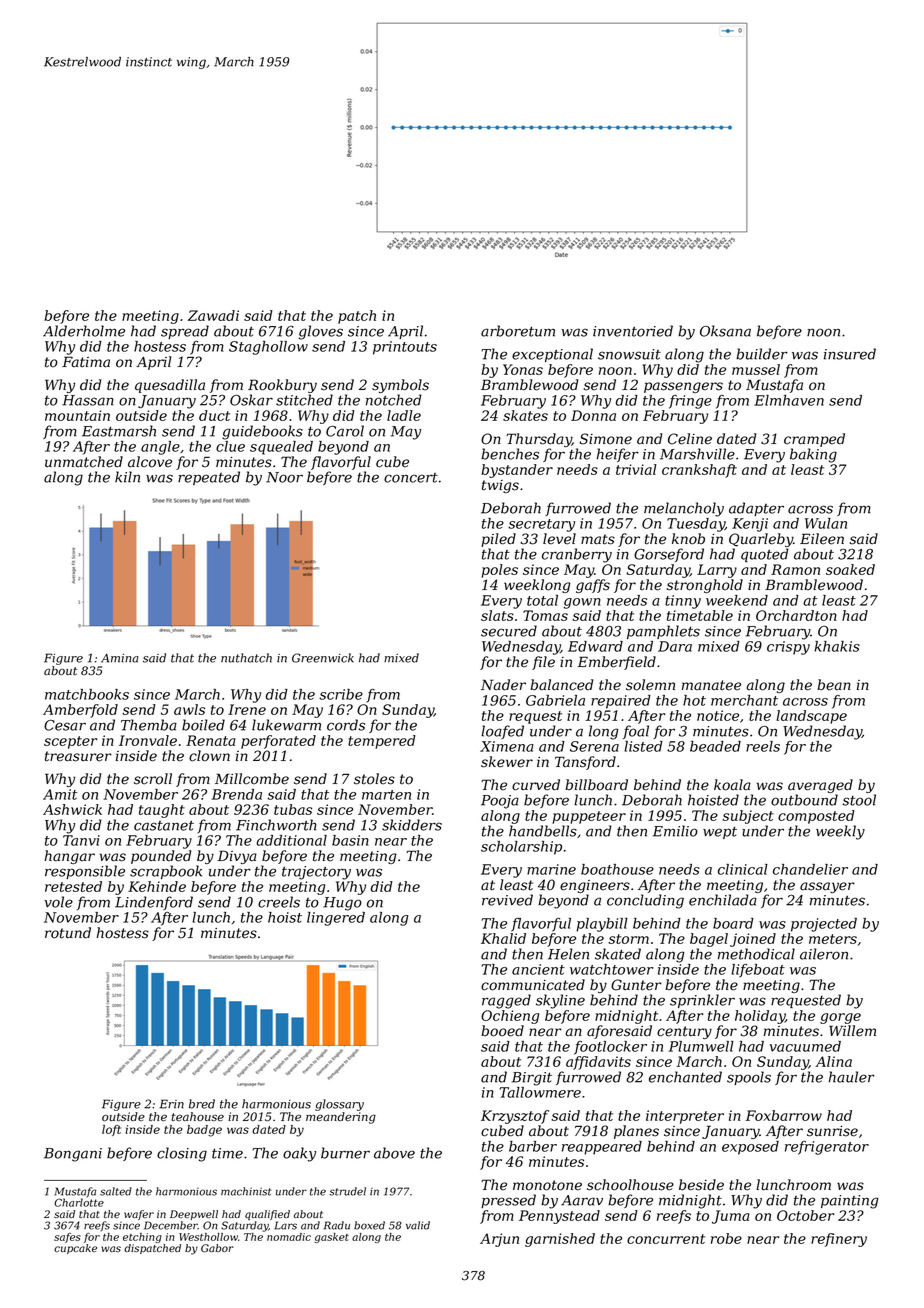  Describe the element at coordinates (411, 478) in the page. I see `concert` at that location.
